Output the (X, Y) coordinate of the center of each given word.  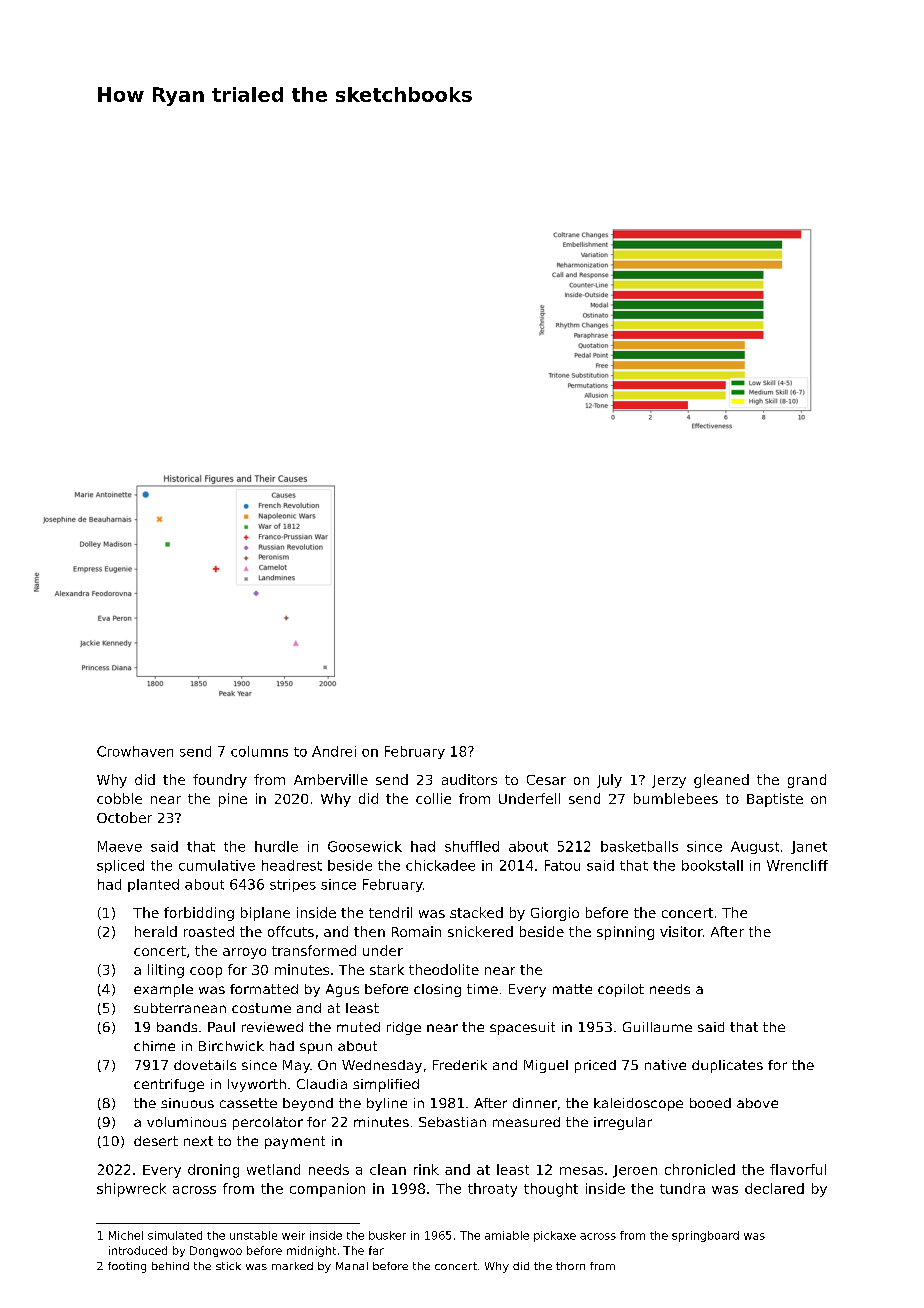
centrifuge (169, 1085)
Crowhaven (135, 751)
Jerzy (669, 781)
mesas (581, 1171)
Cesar (546, 780)
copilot (621, 990)
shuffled (472, 846)
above (757, 1103)
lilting (166, 971)
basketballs (639, 846)
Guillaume (657, 1027)
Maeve (120, 846)
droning (213, 1171)
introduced (138, 1250)
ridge (404, 1028)
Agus (342, 990)
